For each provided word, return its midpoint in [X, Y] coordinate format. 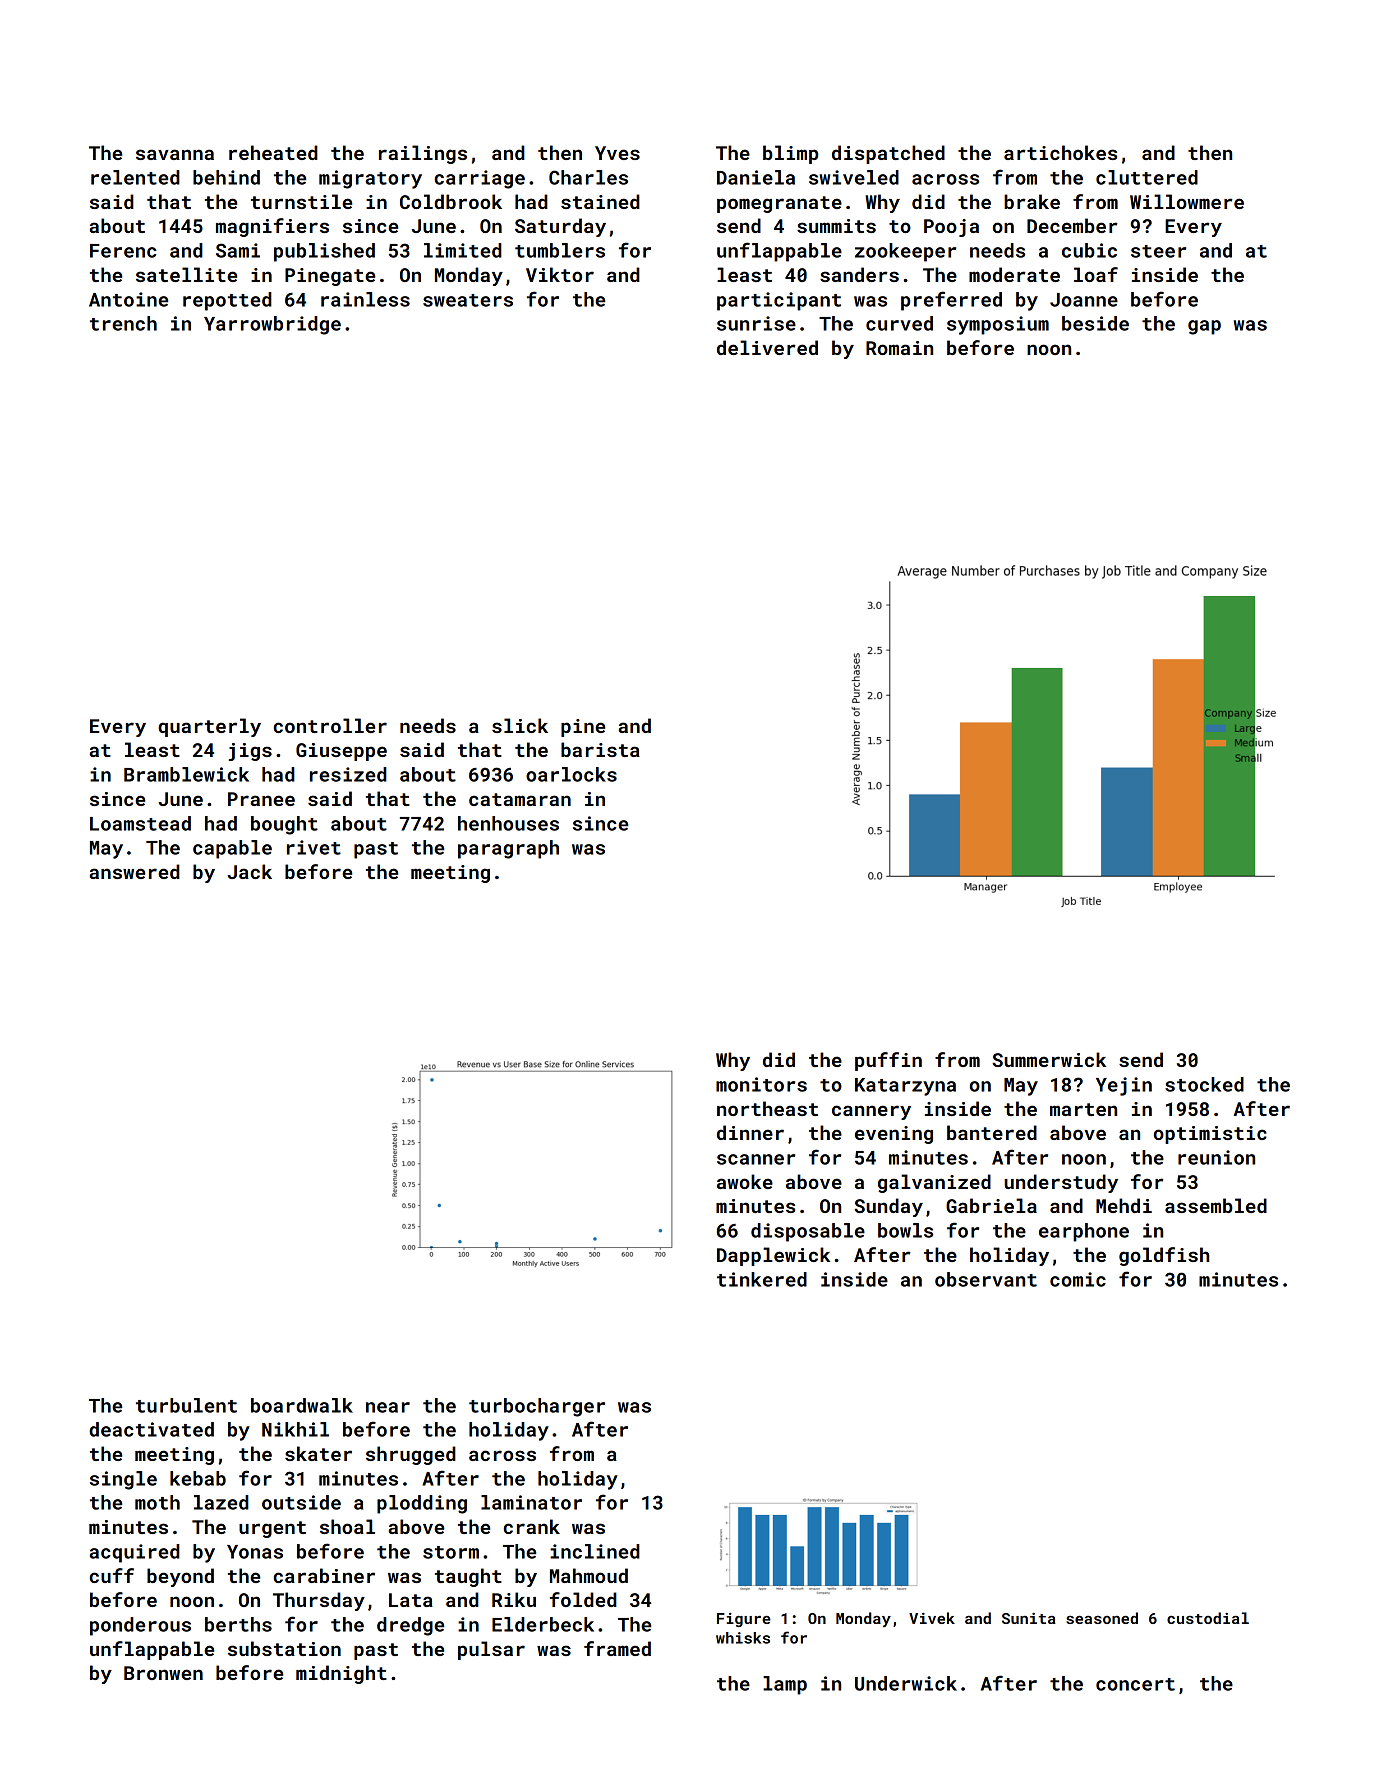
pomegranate [779, 204]
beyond [180, 1577]
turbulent [186, 1405]
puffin [888, 1061]
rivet [314, 847]
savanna [175, 154]
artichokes [1060, 152]
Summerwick [1049, 1059]
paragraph [508, 849]
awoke [745, 1181]
